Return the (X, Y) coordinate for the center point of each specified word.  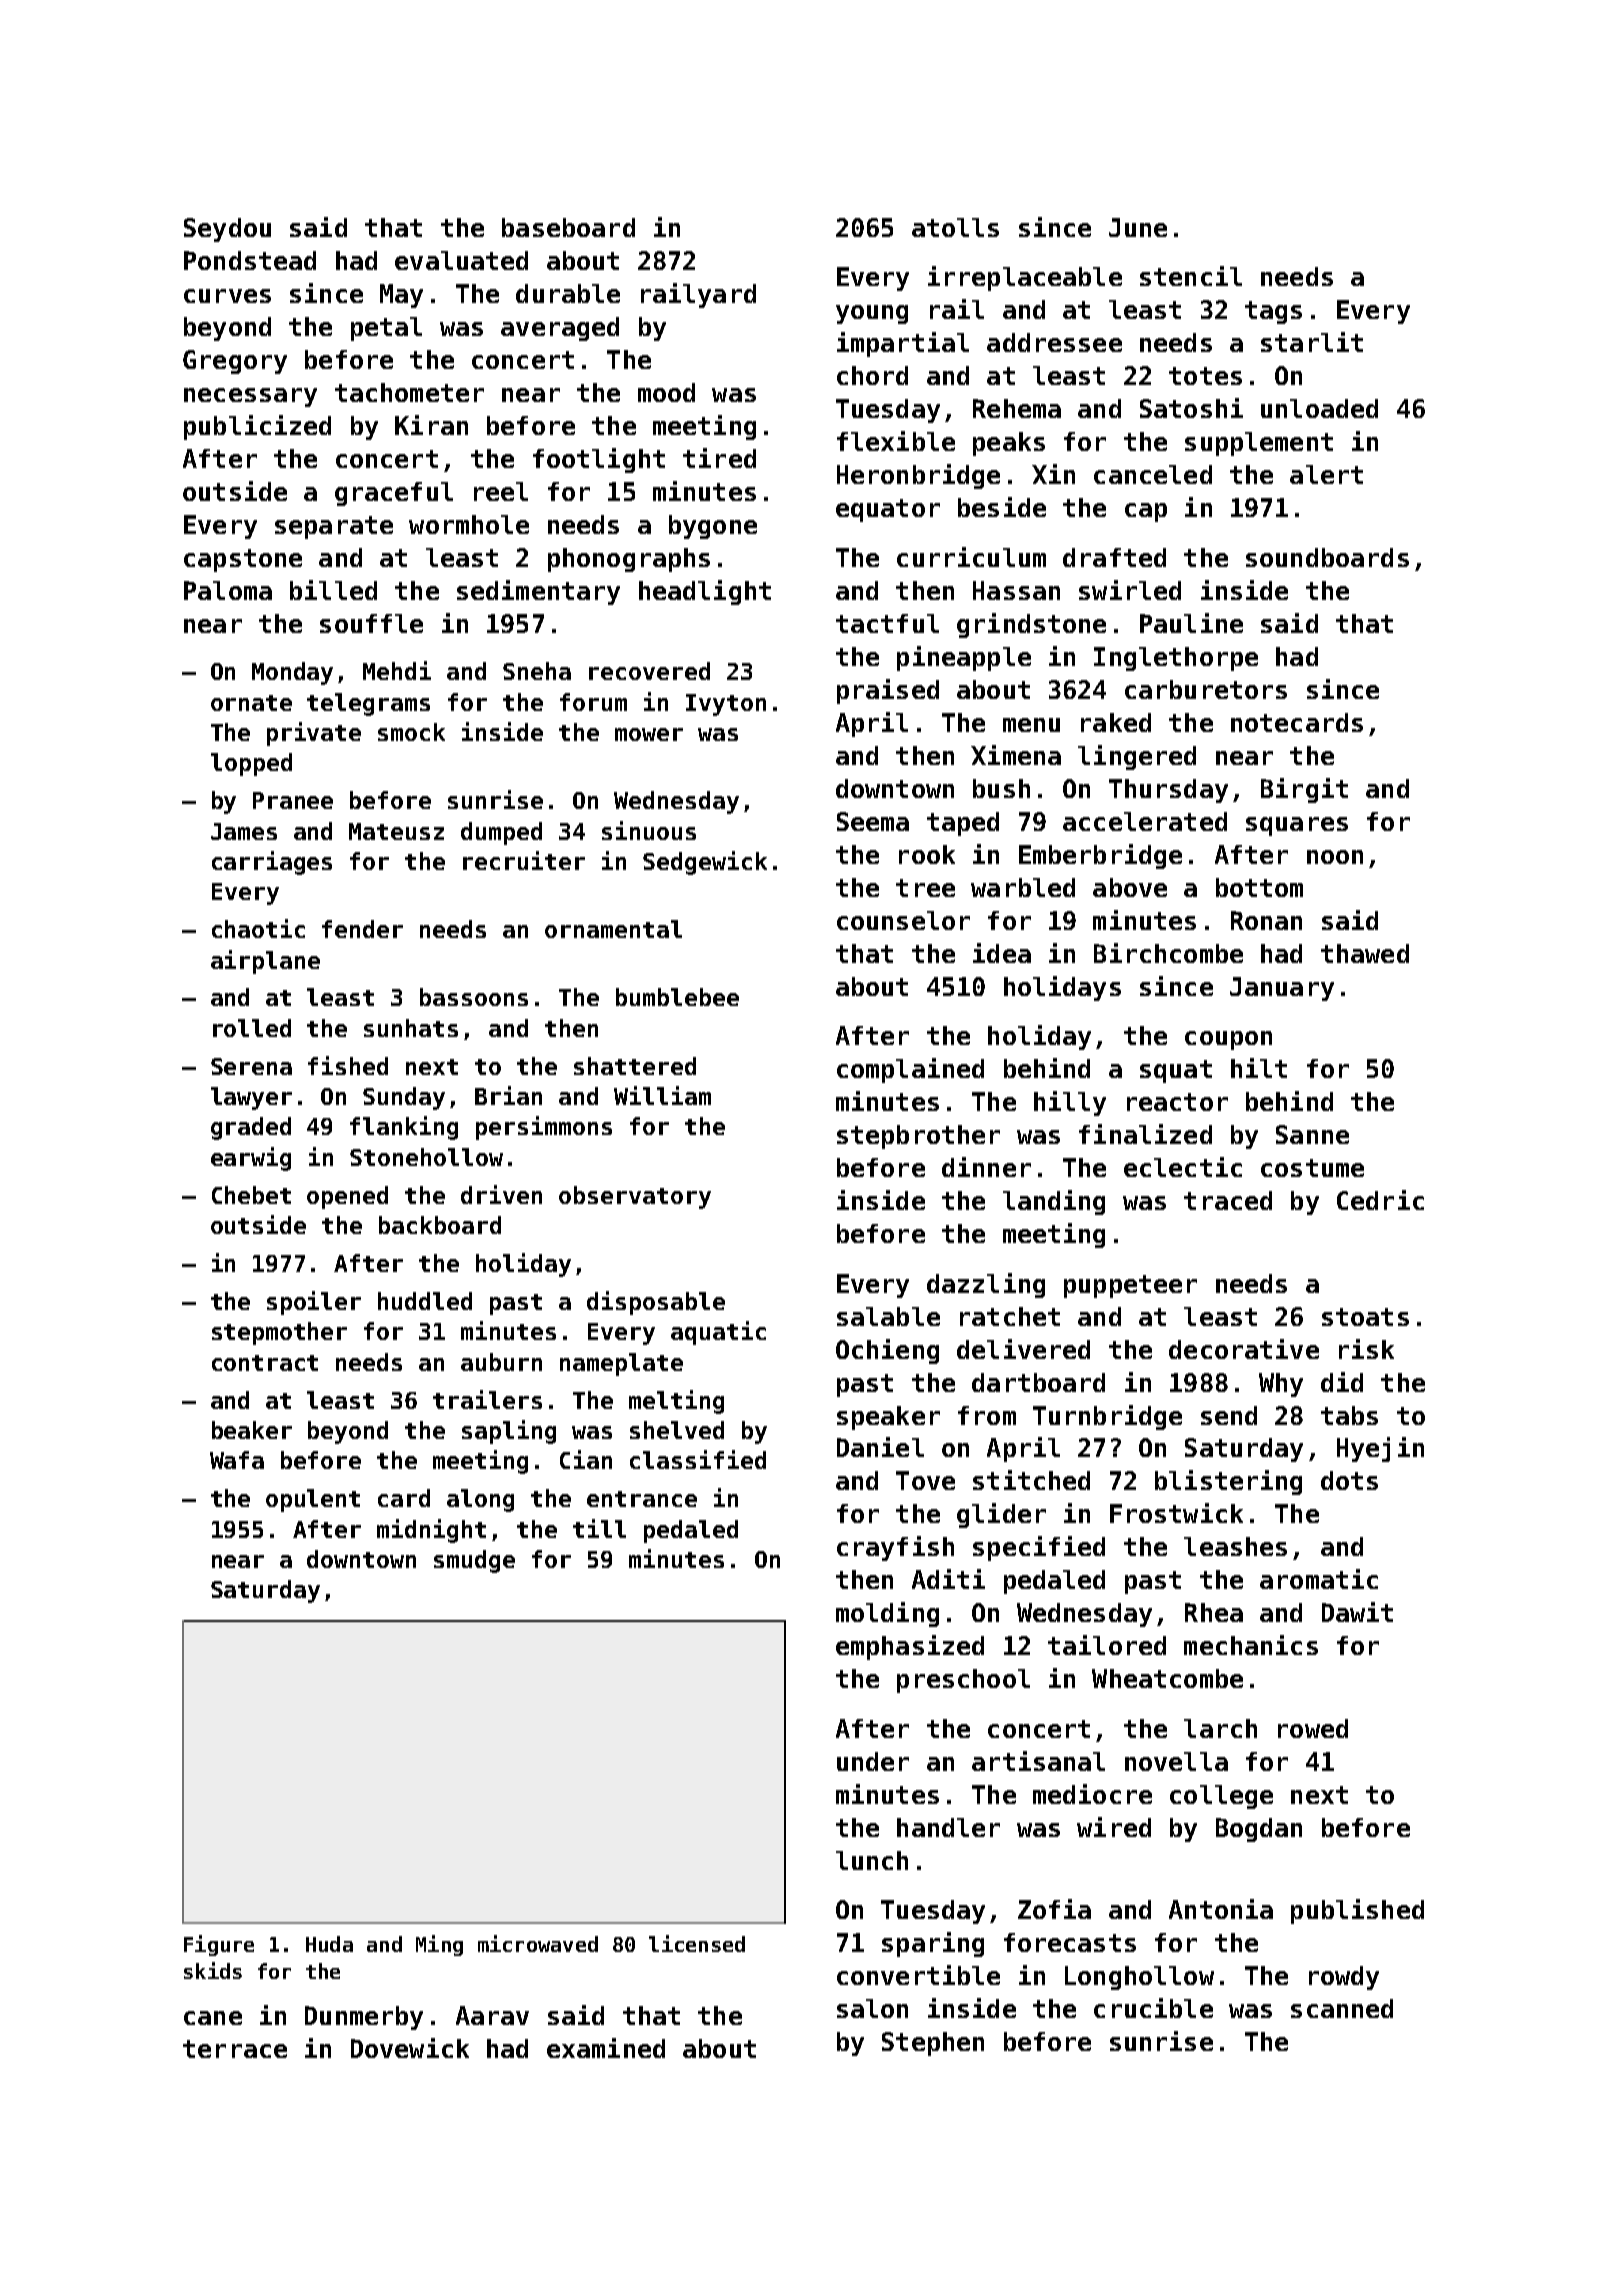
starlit (1312, 342)
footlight (599, 460)
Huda (329, 1944)
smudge (474, 1561)
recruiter (524, 860)
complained (910, 1070)
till (599, 1528)
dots (1349, 1480)
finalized (1145, 1134)
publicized (257, 427)
